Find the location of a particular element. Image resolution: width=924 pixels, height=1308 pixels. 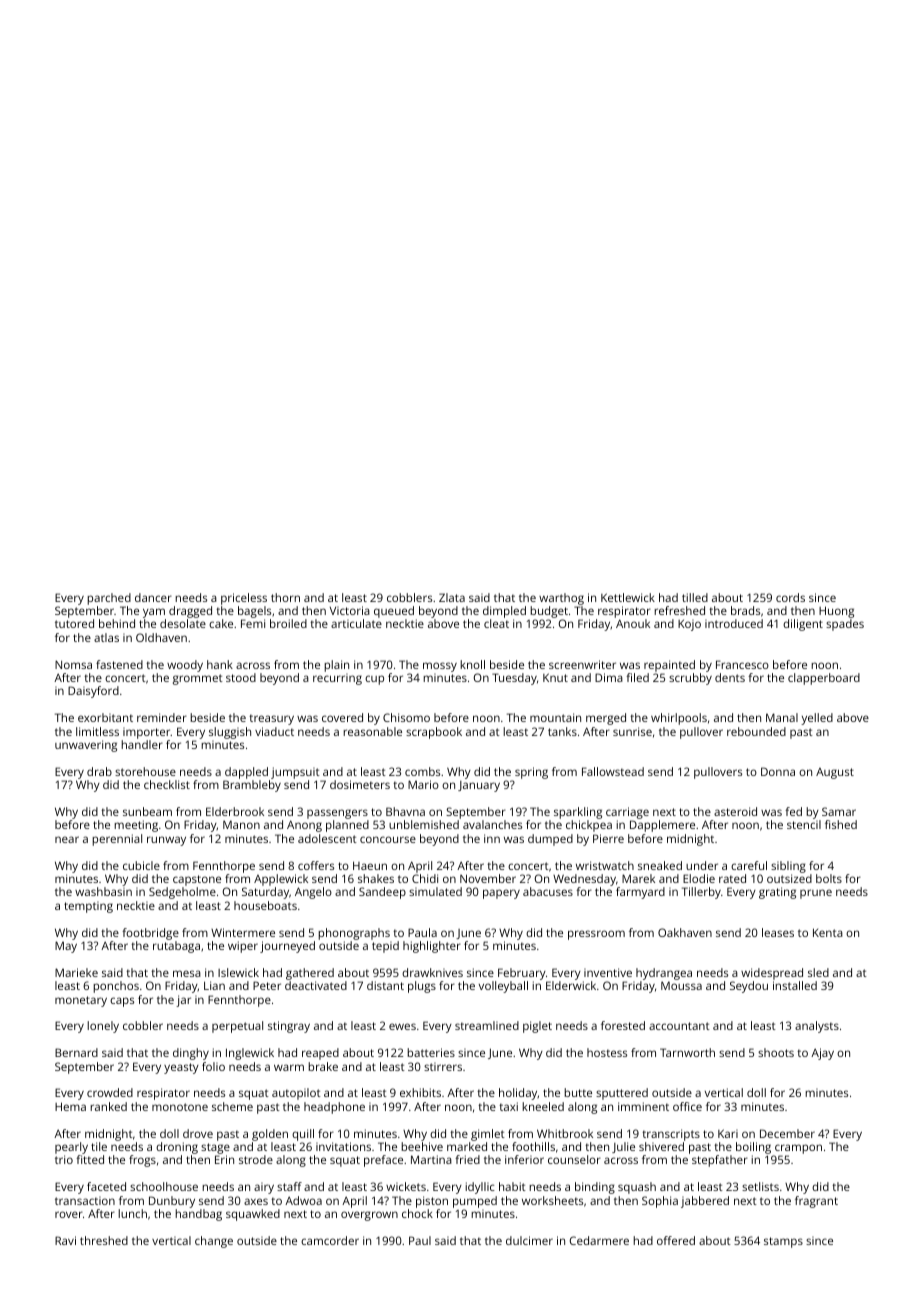

habit is located at coordinates (512, 1186).
